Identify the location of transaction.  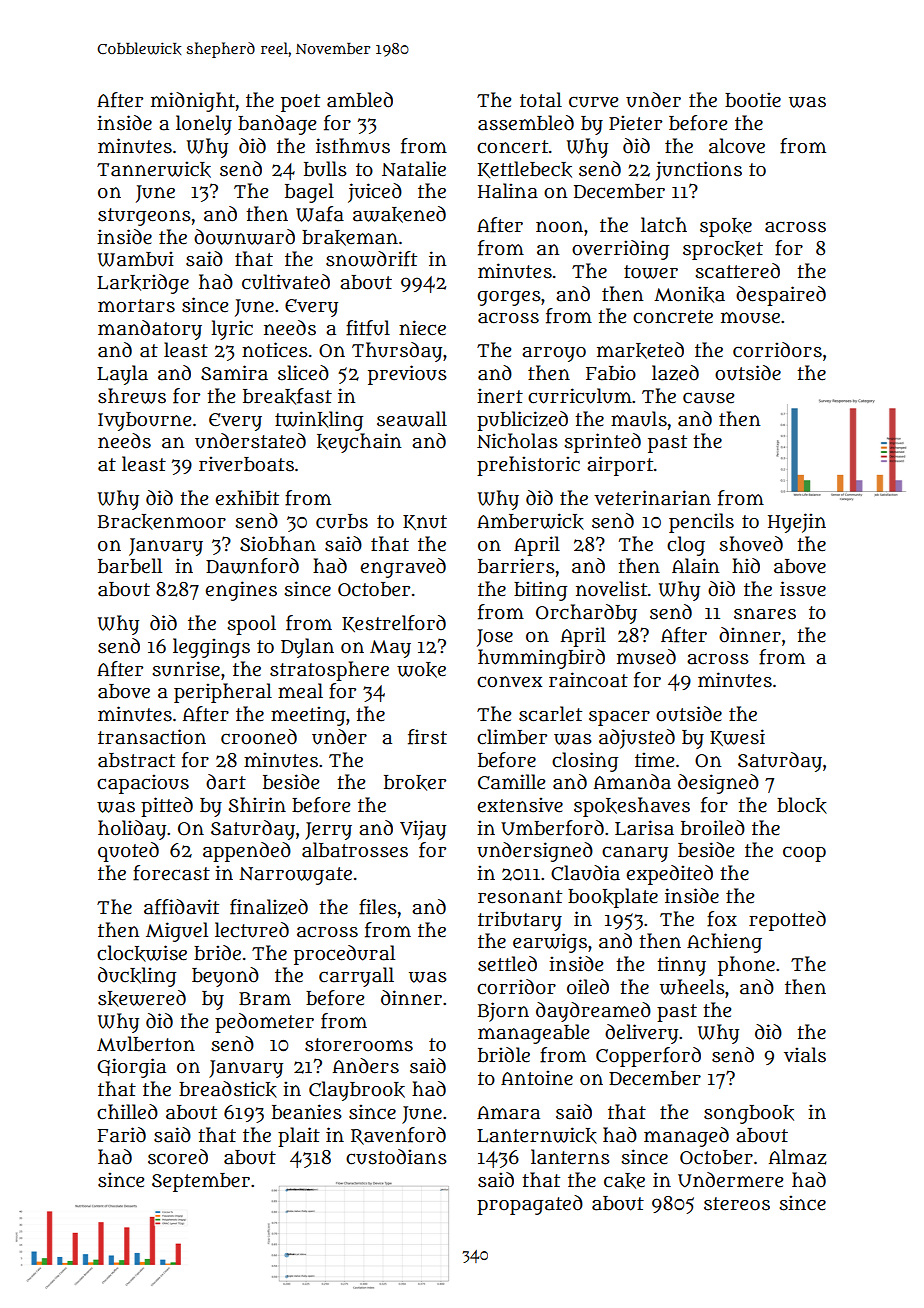
(152, 737).
